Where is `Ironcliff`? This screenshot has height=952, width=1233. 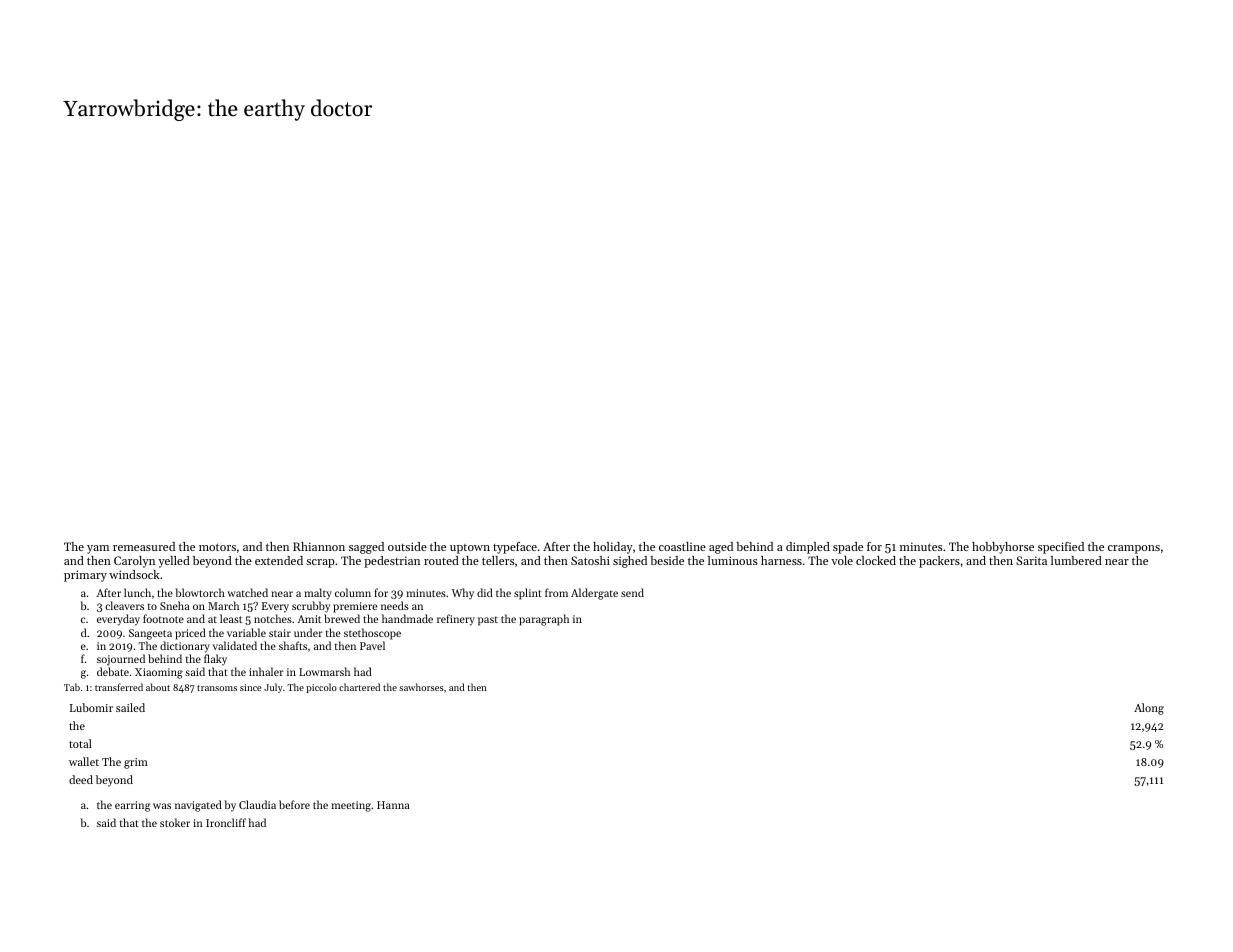
Ironcliff is located at coordinates (226, 822).
